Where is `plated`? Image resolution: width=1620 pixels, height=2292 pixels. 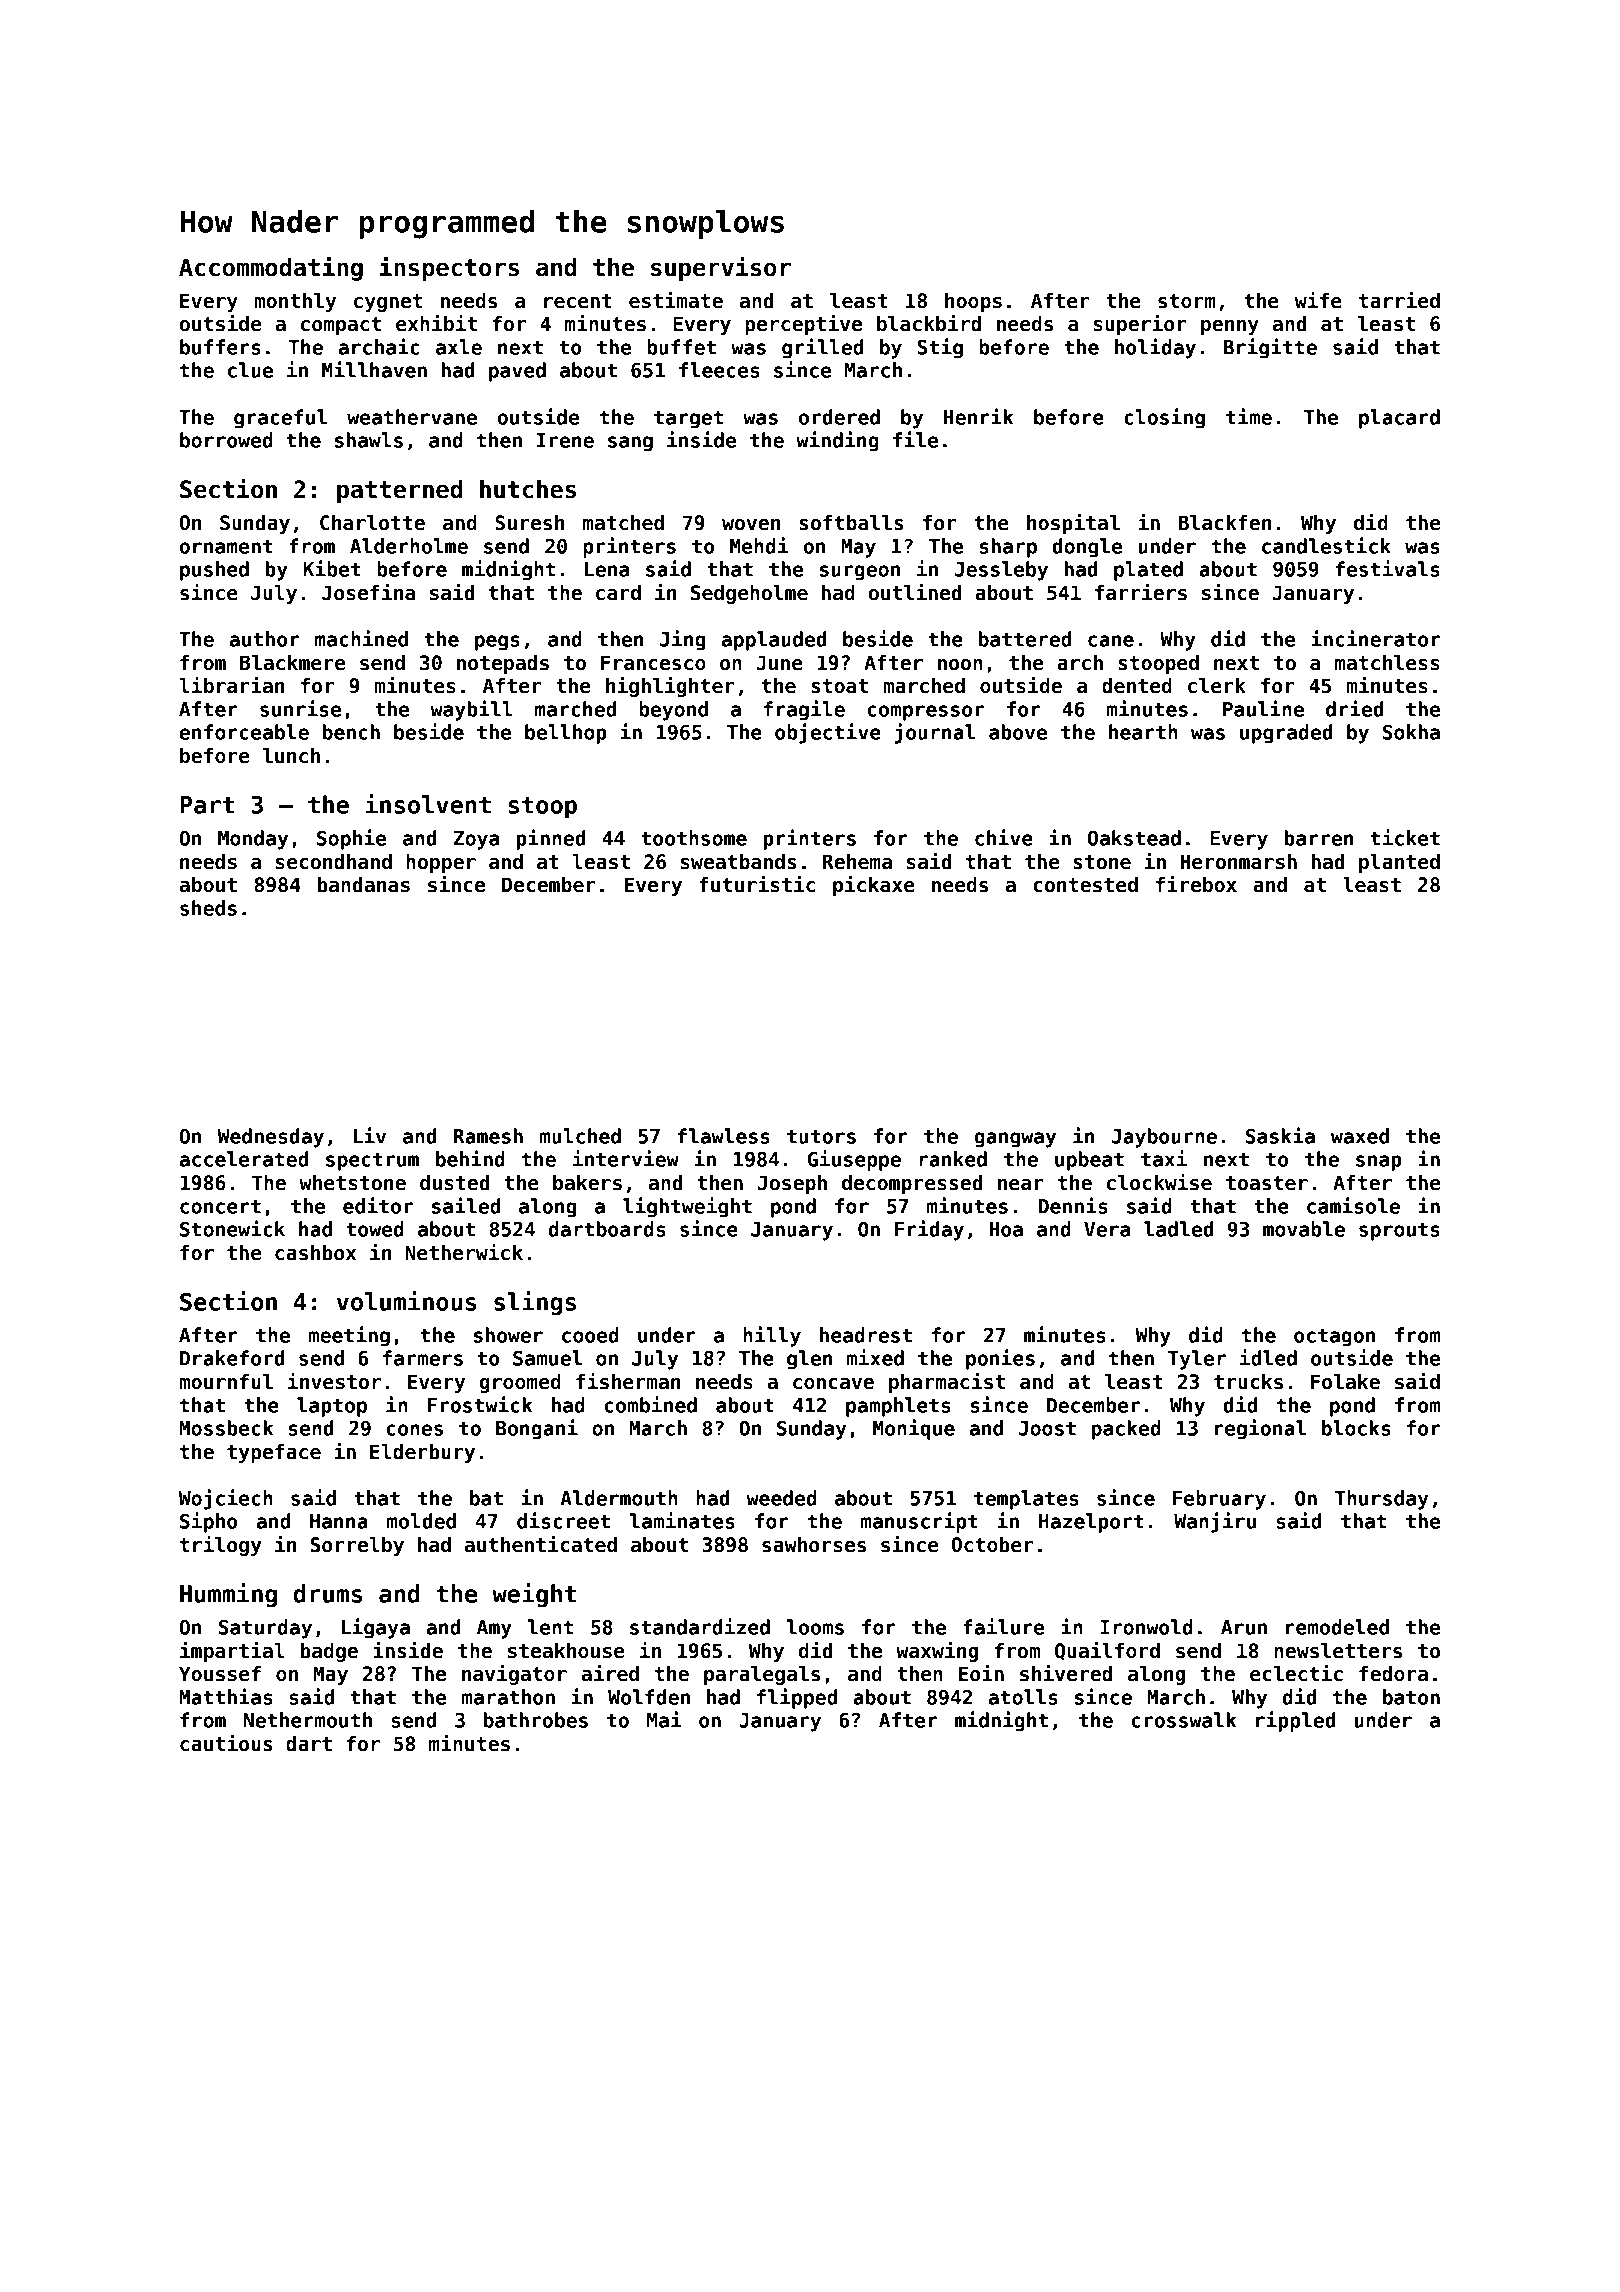
plated is located at coordinates (1148, 571).
